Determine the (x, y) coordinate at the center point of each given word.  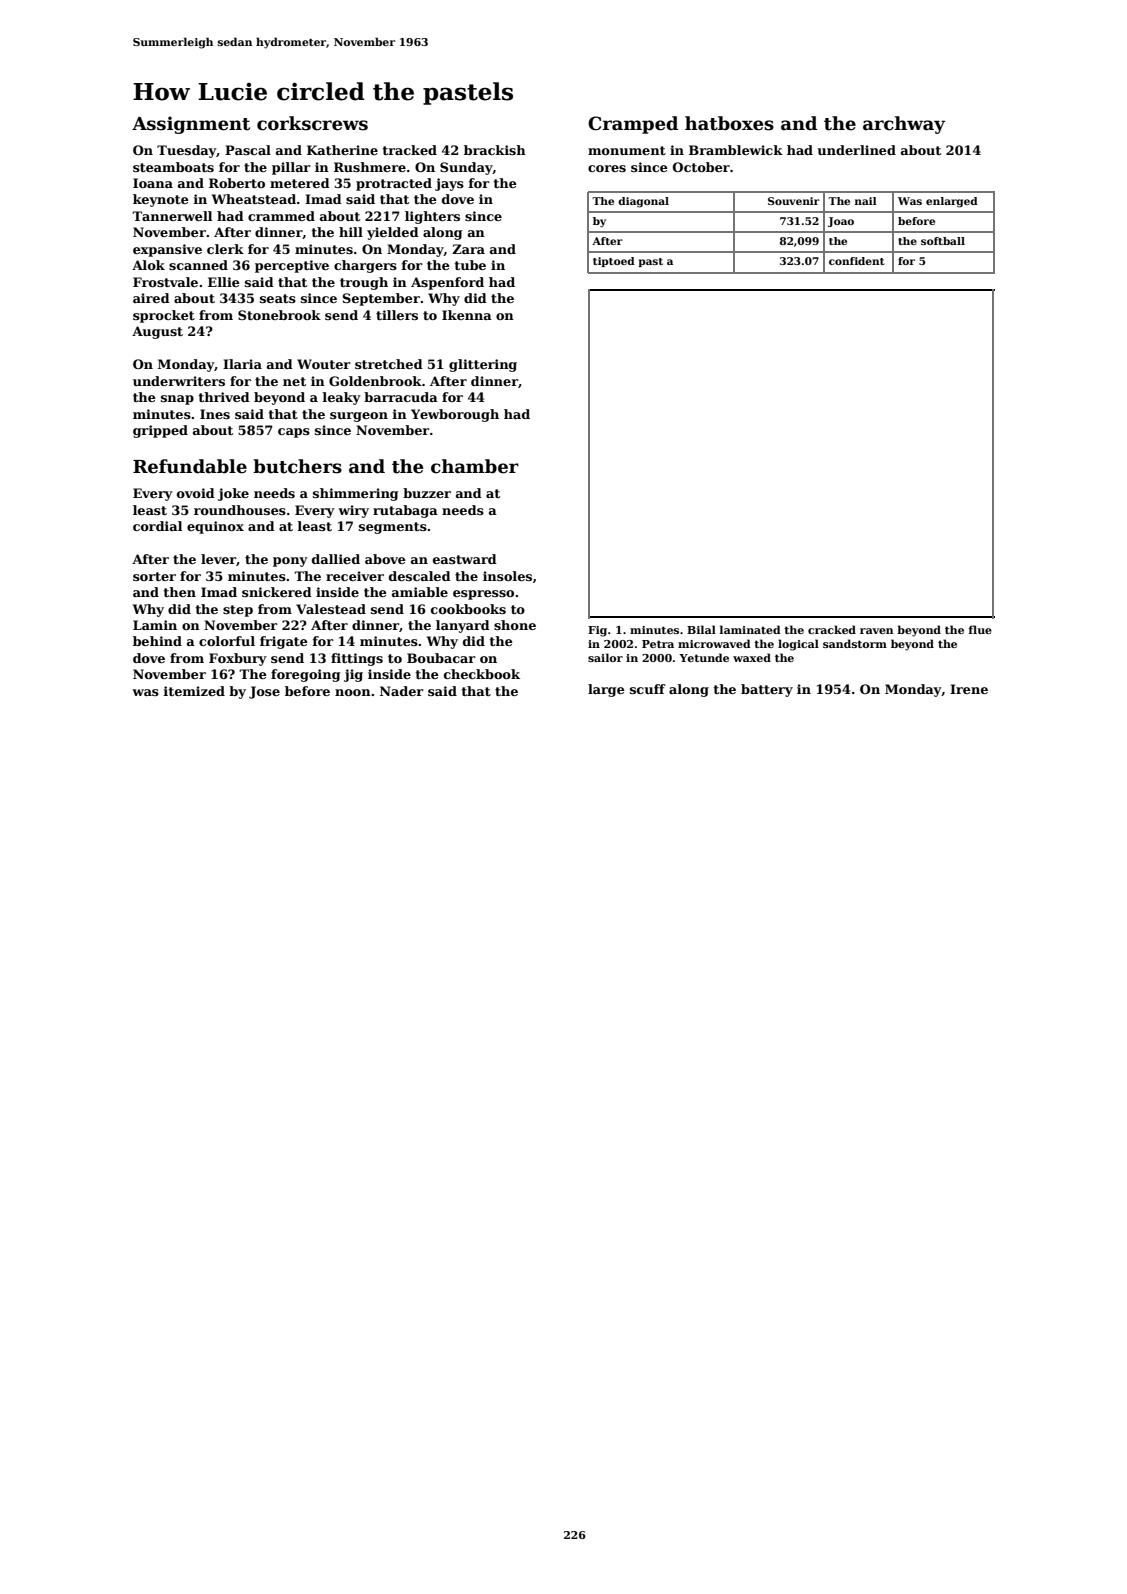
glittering (483, 365)
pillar (291, 168)
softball (943, 241)
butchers (297, 466)
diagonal (643, 202)
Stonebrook (279, 315)
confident (857, 261)
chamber (475, 466)
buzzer (427, 493)
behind (157, 641)
